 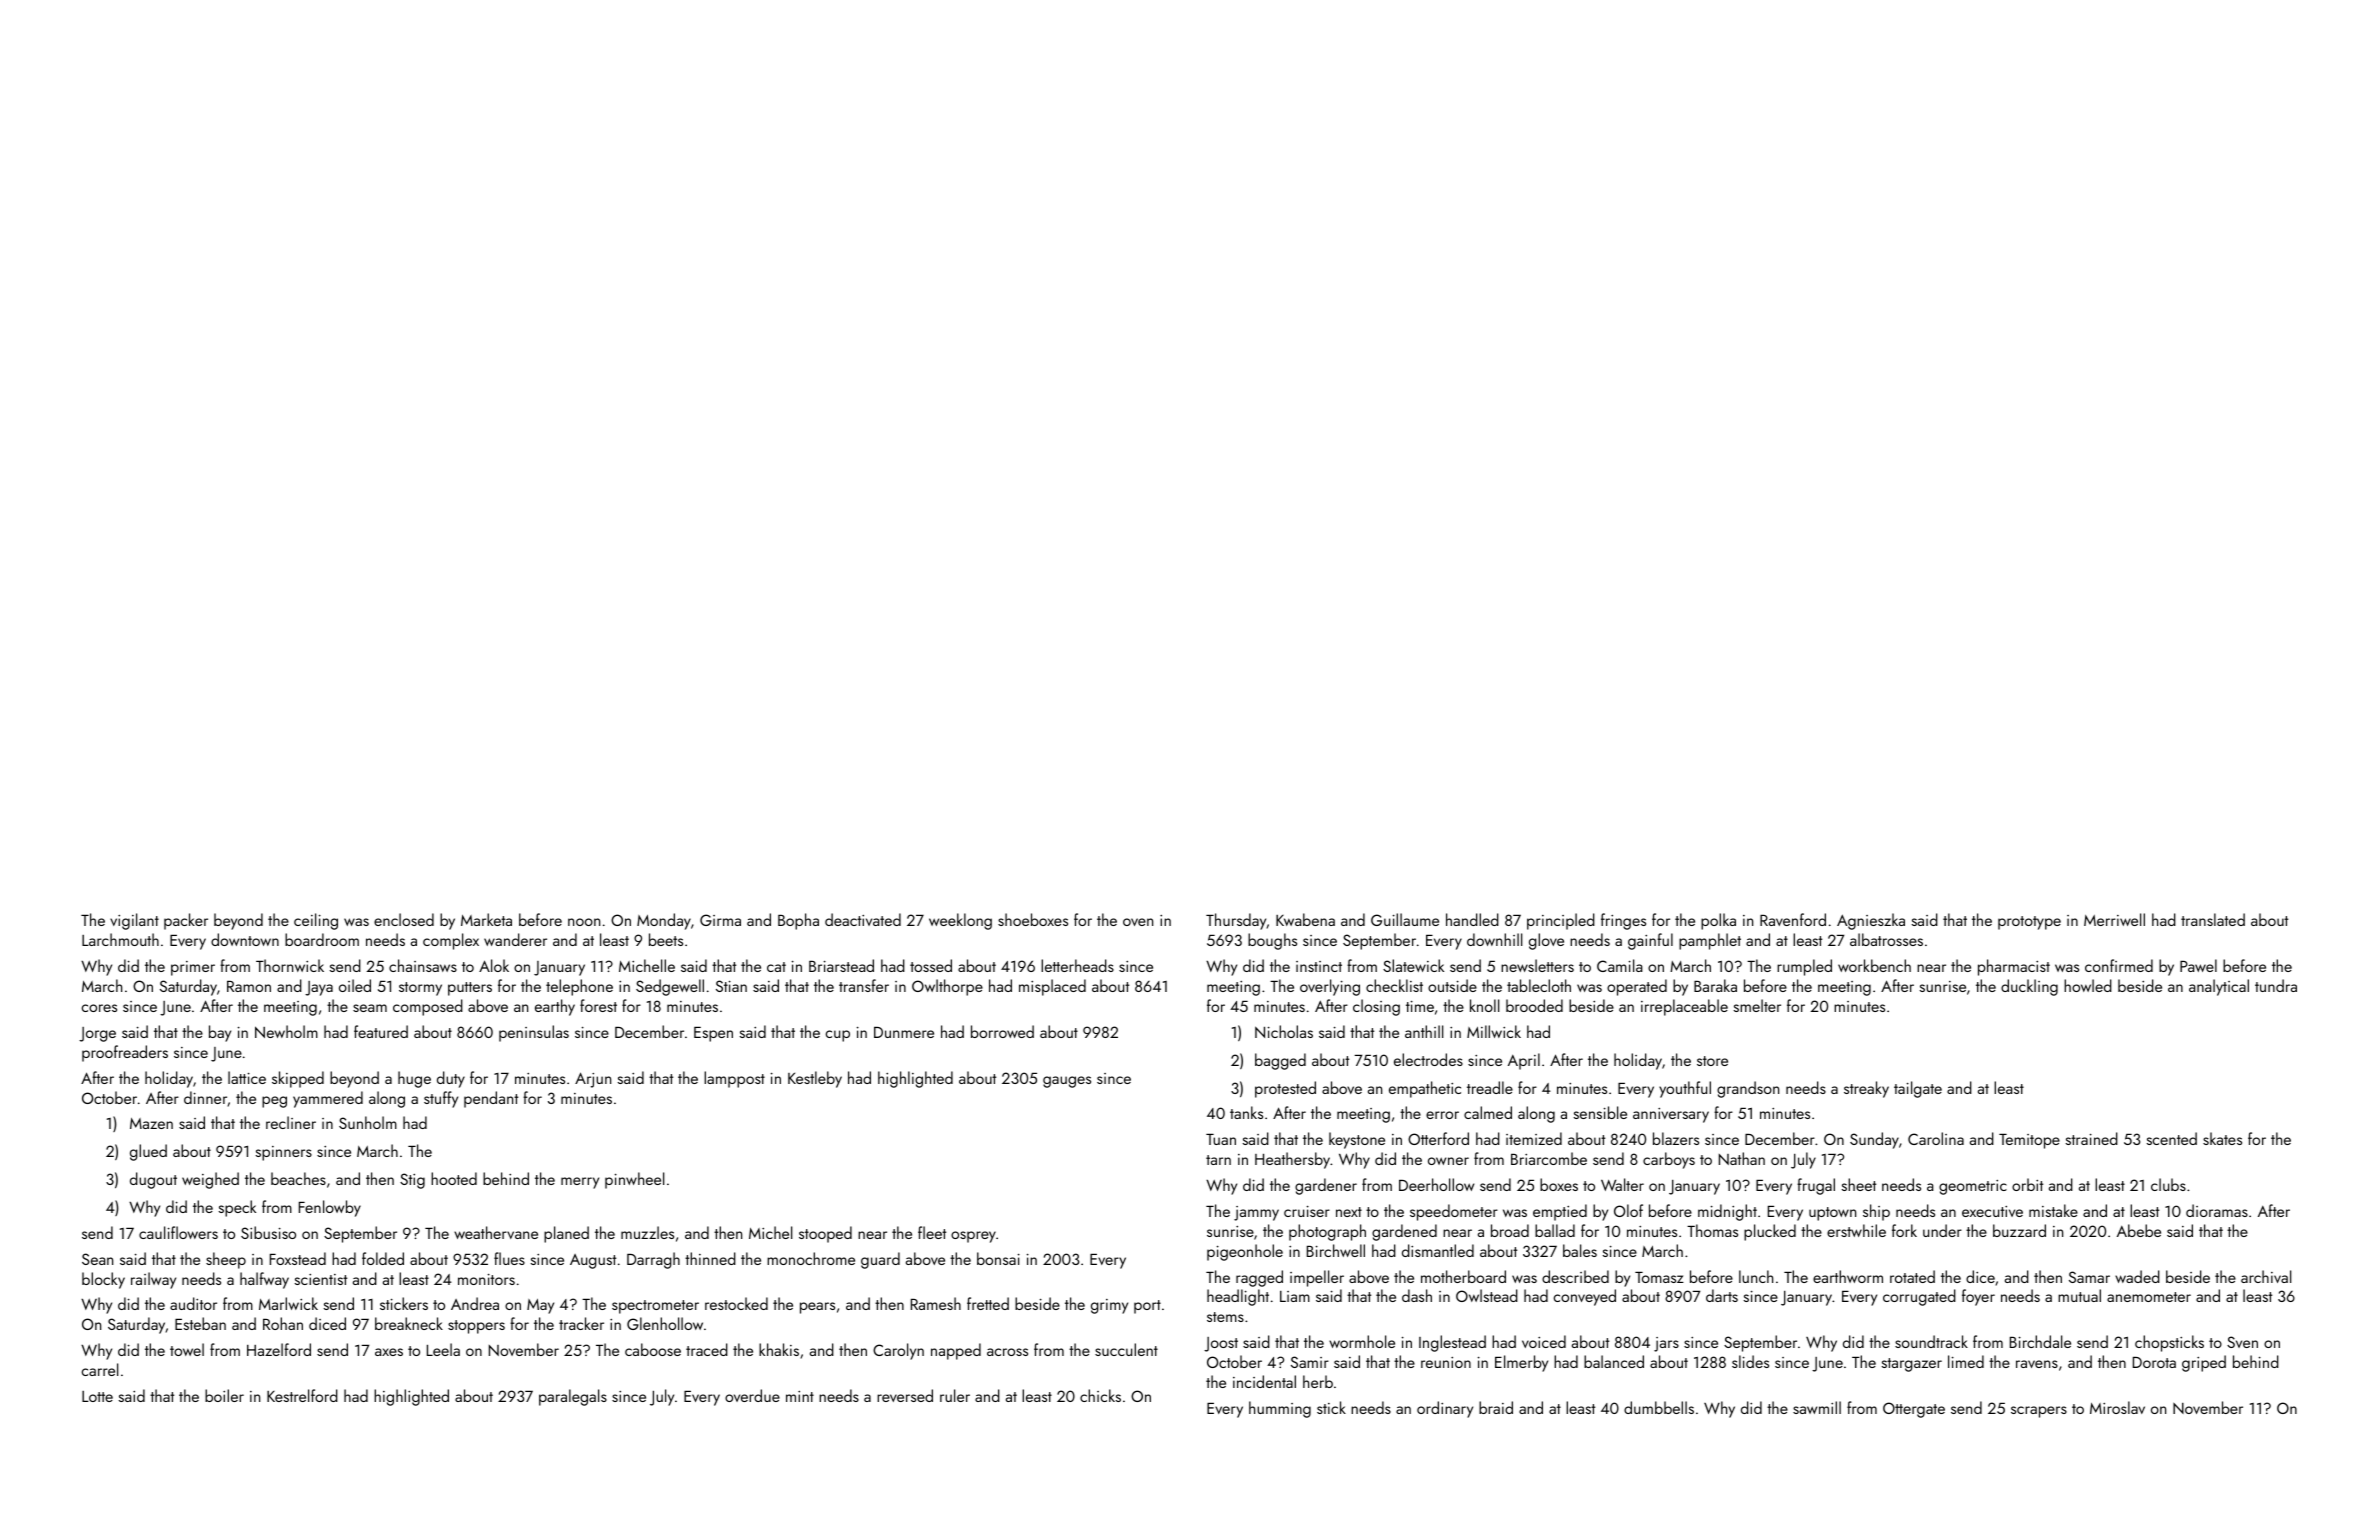 What do you see at coordinates (1912, 1276) in the document?
I see `rotated` at bounding box center [1912, 1276].
